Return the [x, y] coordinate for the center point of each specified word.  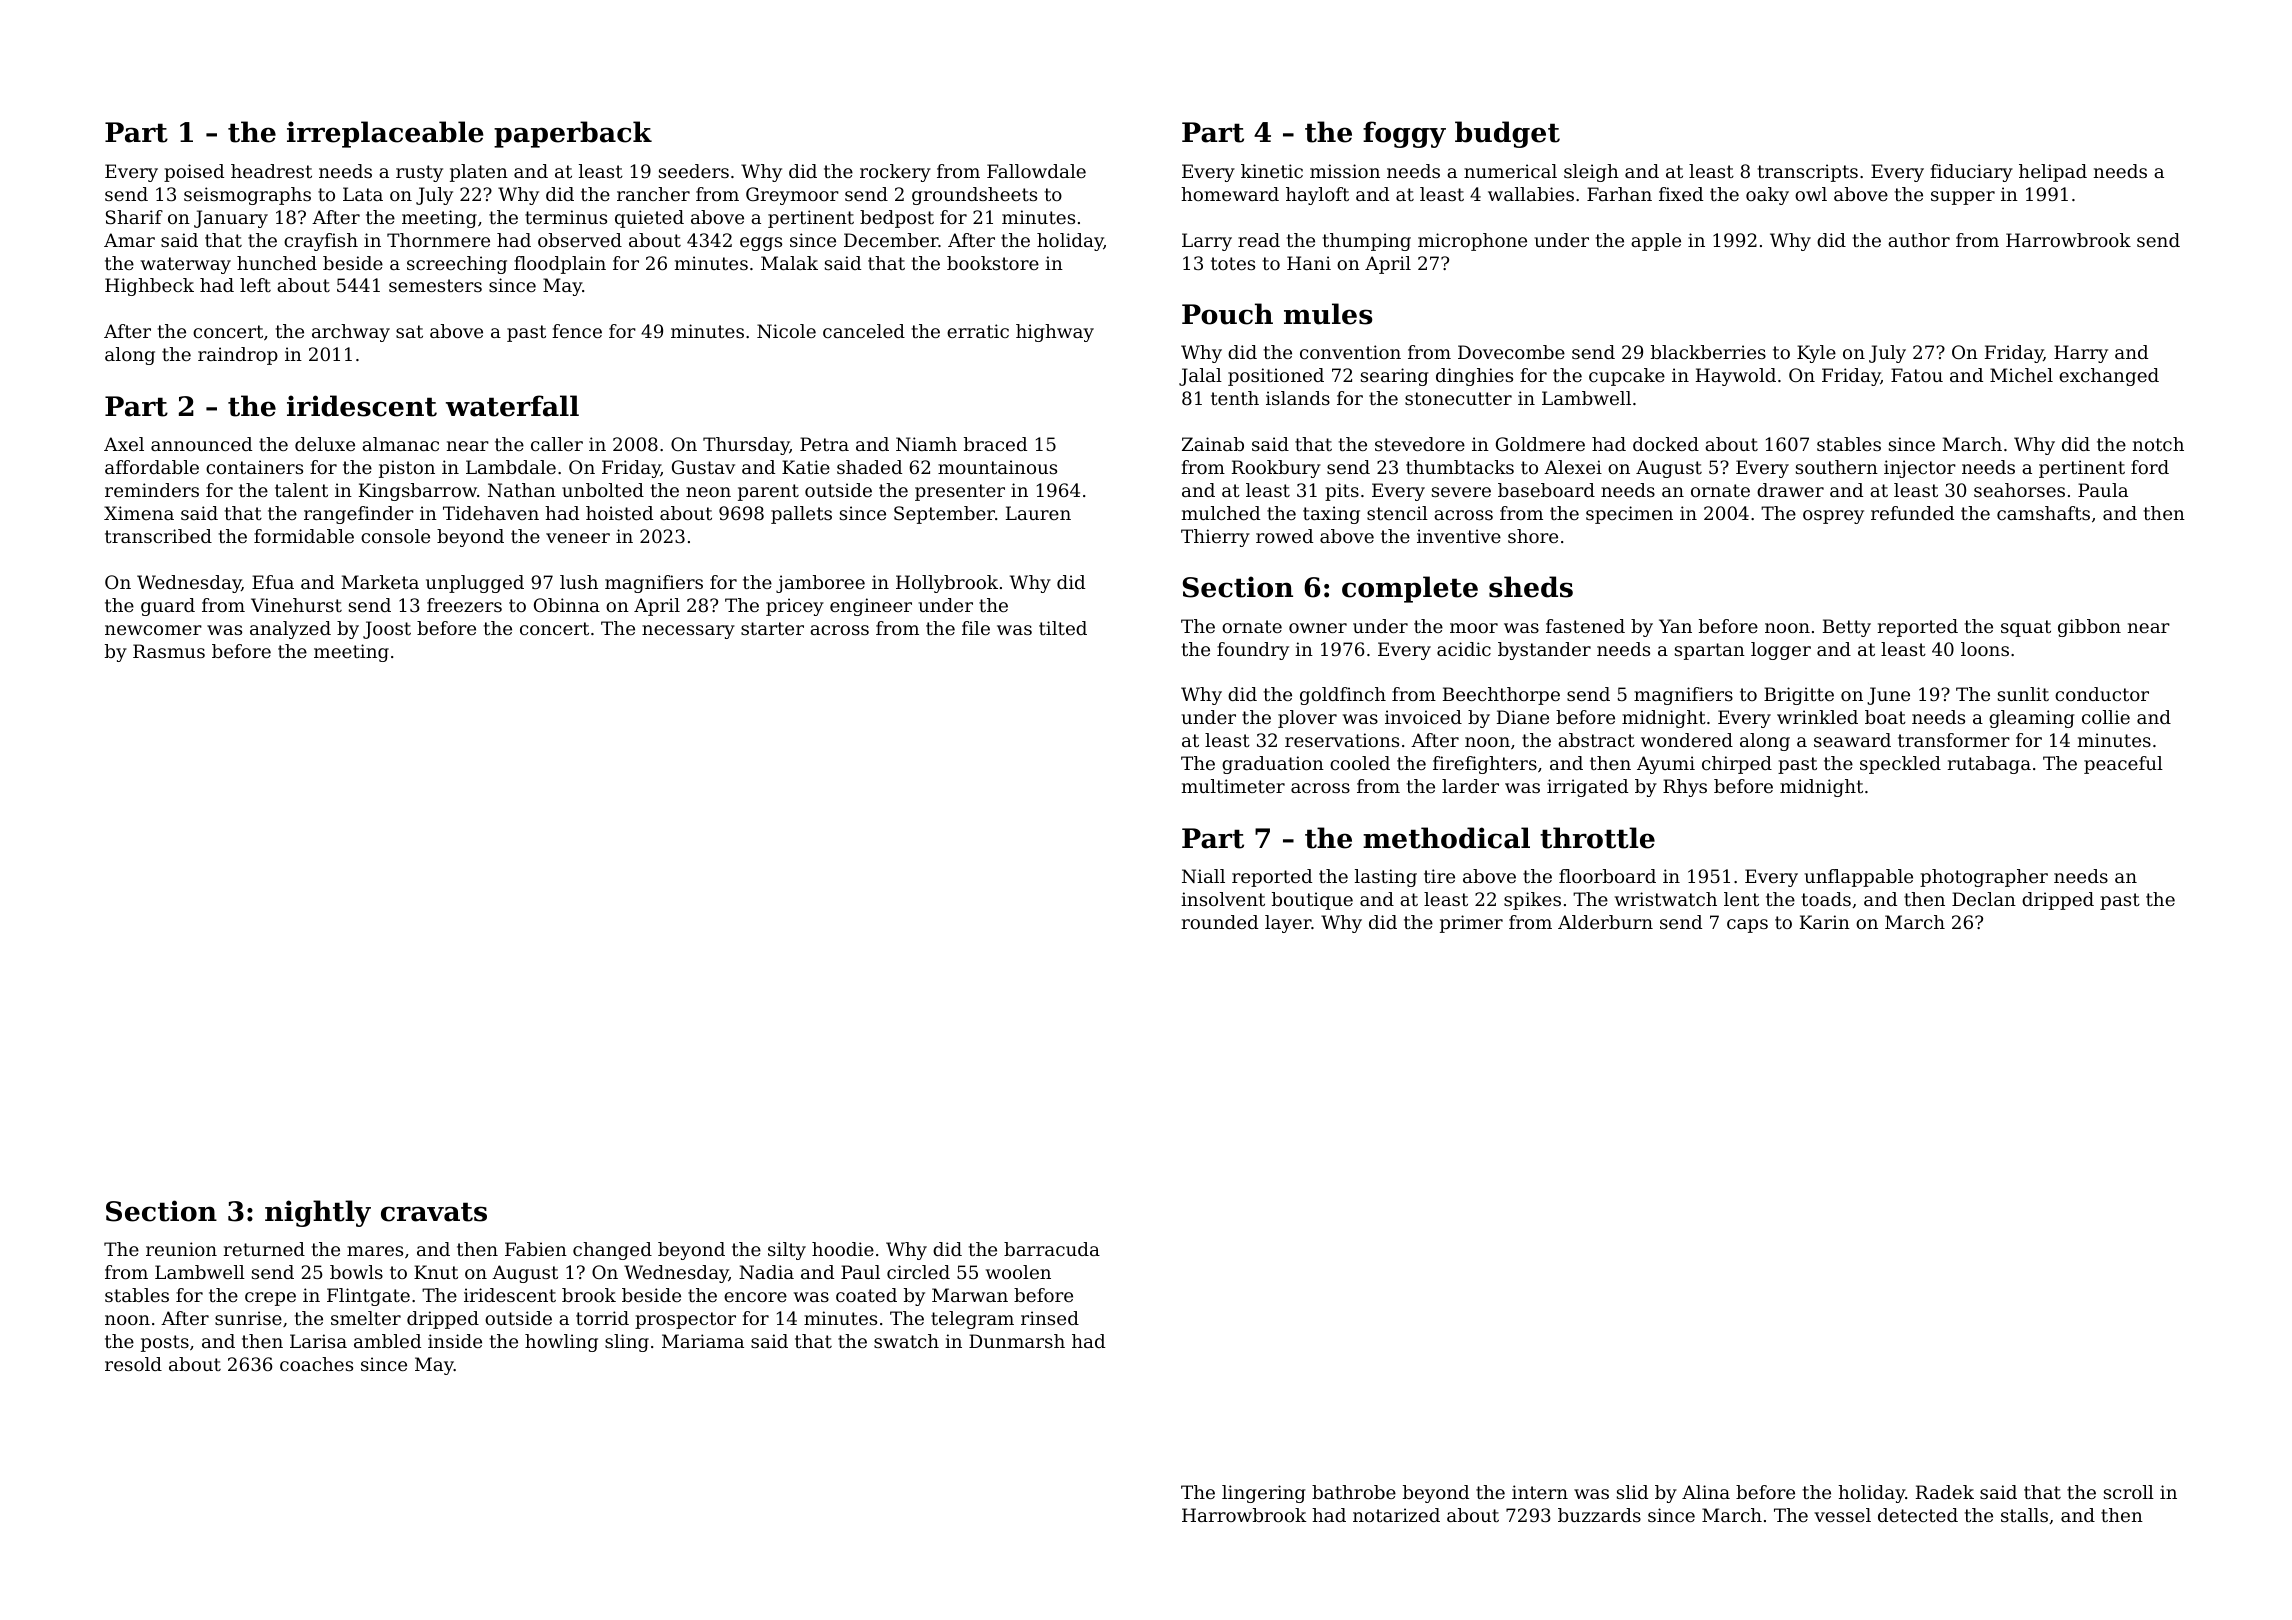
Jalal [1200, 377]
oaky [1767, 196]
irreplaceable [385, 134]
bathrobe [1354, 1492]
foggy [1404, 134]
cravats [434, 1212]
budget [1507, 134]
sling [627, 1343]
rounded [1220, 922]
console [395, 536]
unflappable [1858, 878]
